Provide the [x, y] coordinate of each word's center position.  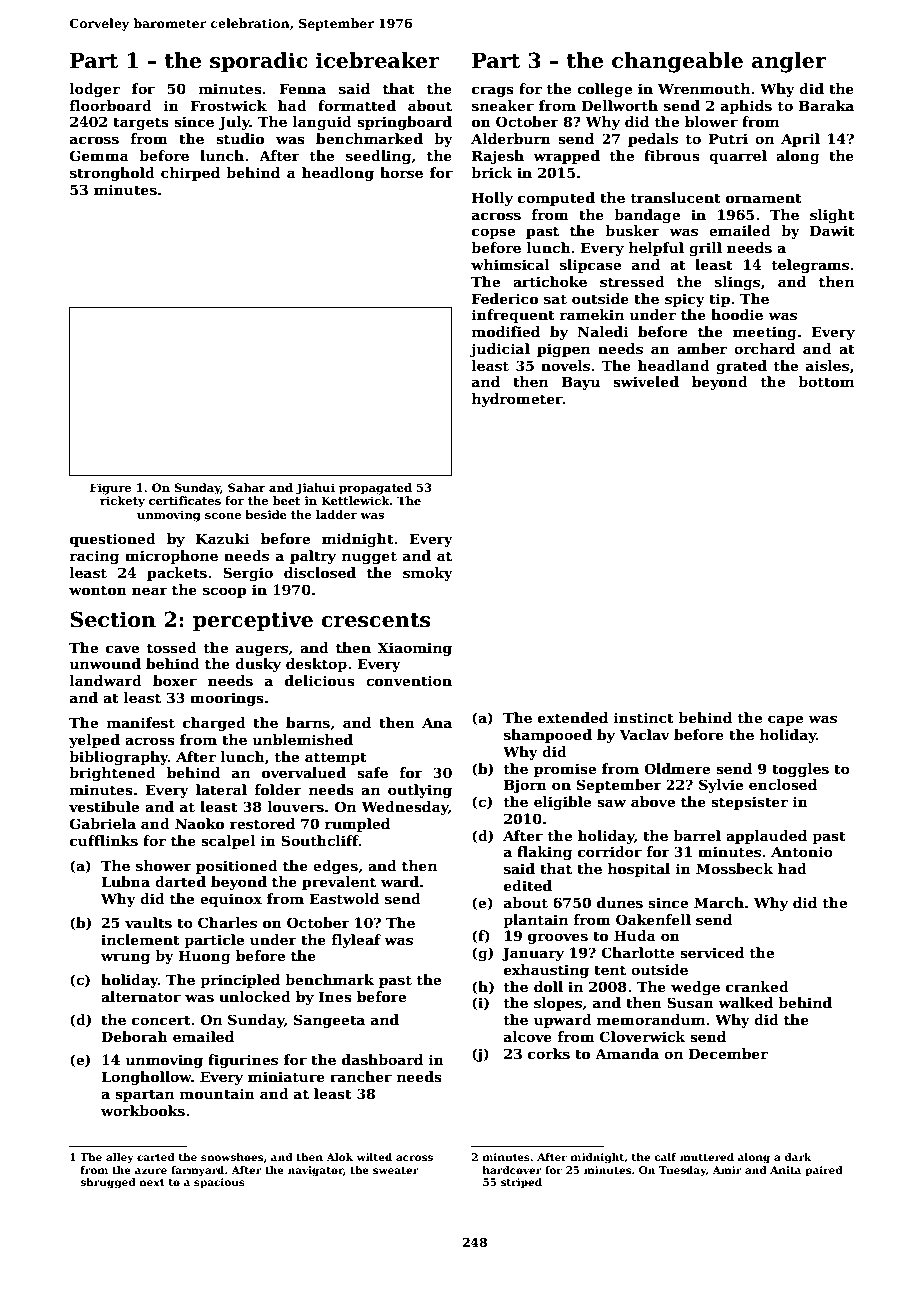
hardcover [512, 1170]
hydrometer [517, 400]
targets [141, 123]
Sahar [247, 487]
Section [113, 619]
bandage [647, 216]
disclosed [320, 572]
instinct [644, 717]
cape [785, 720]
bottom [826, 381]
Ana [437, 722]
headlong [338, 174]
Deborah [134, 1036]
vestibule [104, 806]
